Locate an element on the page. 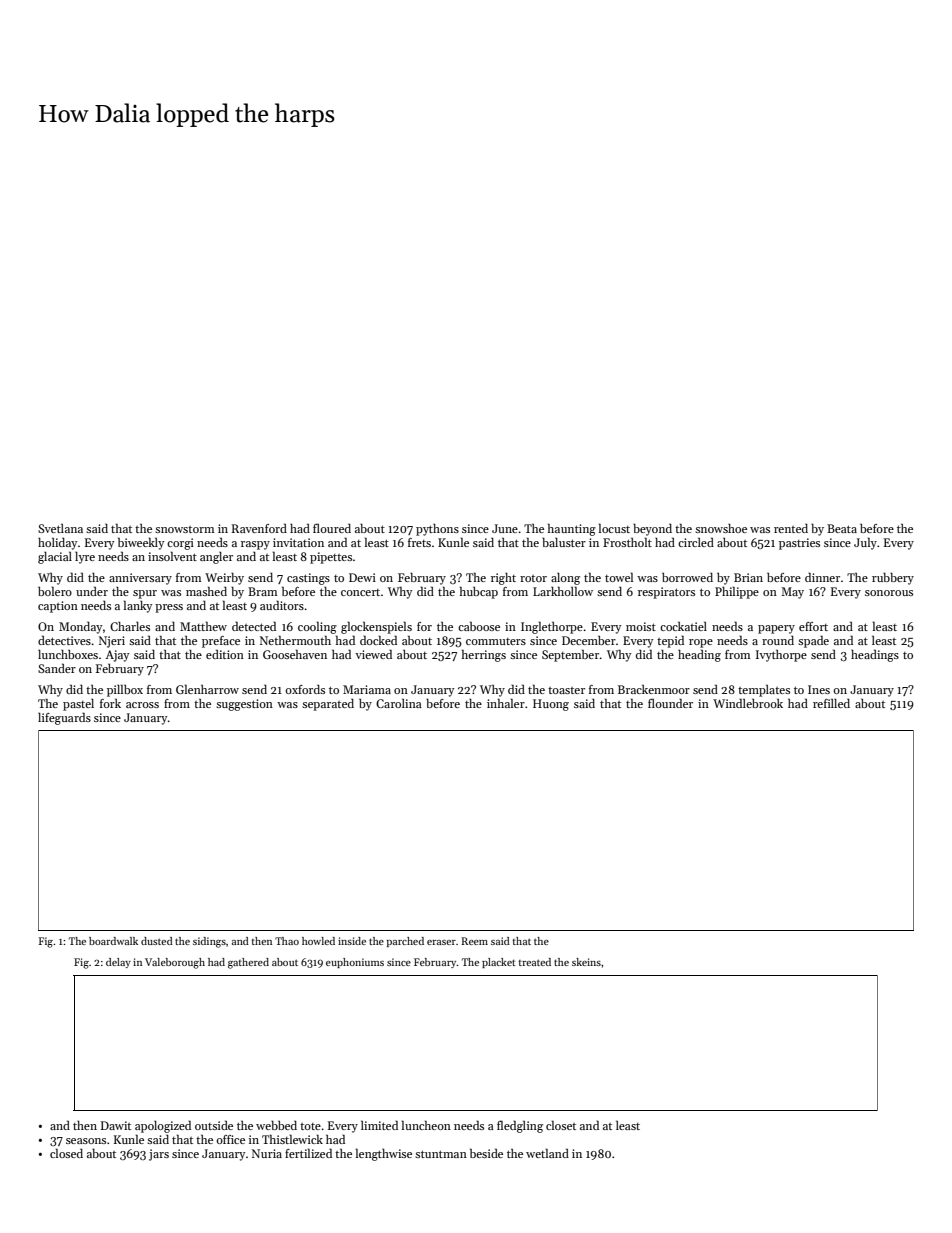  Ines is located at coordinates (819, 689).
